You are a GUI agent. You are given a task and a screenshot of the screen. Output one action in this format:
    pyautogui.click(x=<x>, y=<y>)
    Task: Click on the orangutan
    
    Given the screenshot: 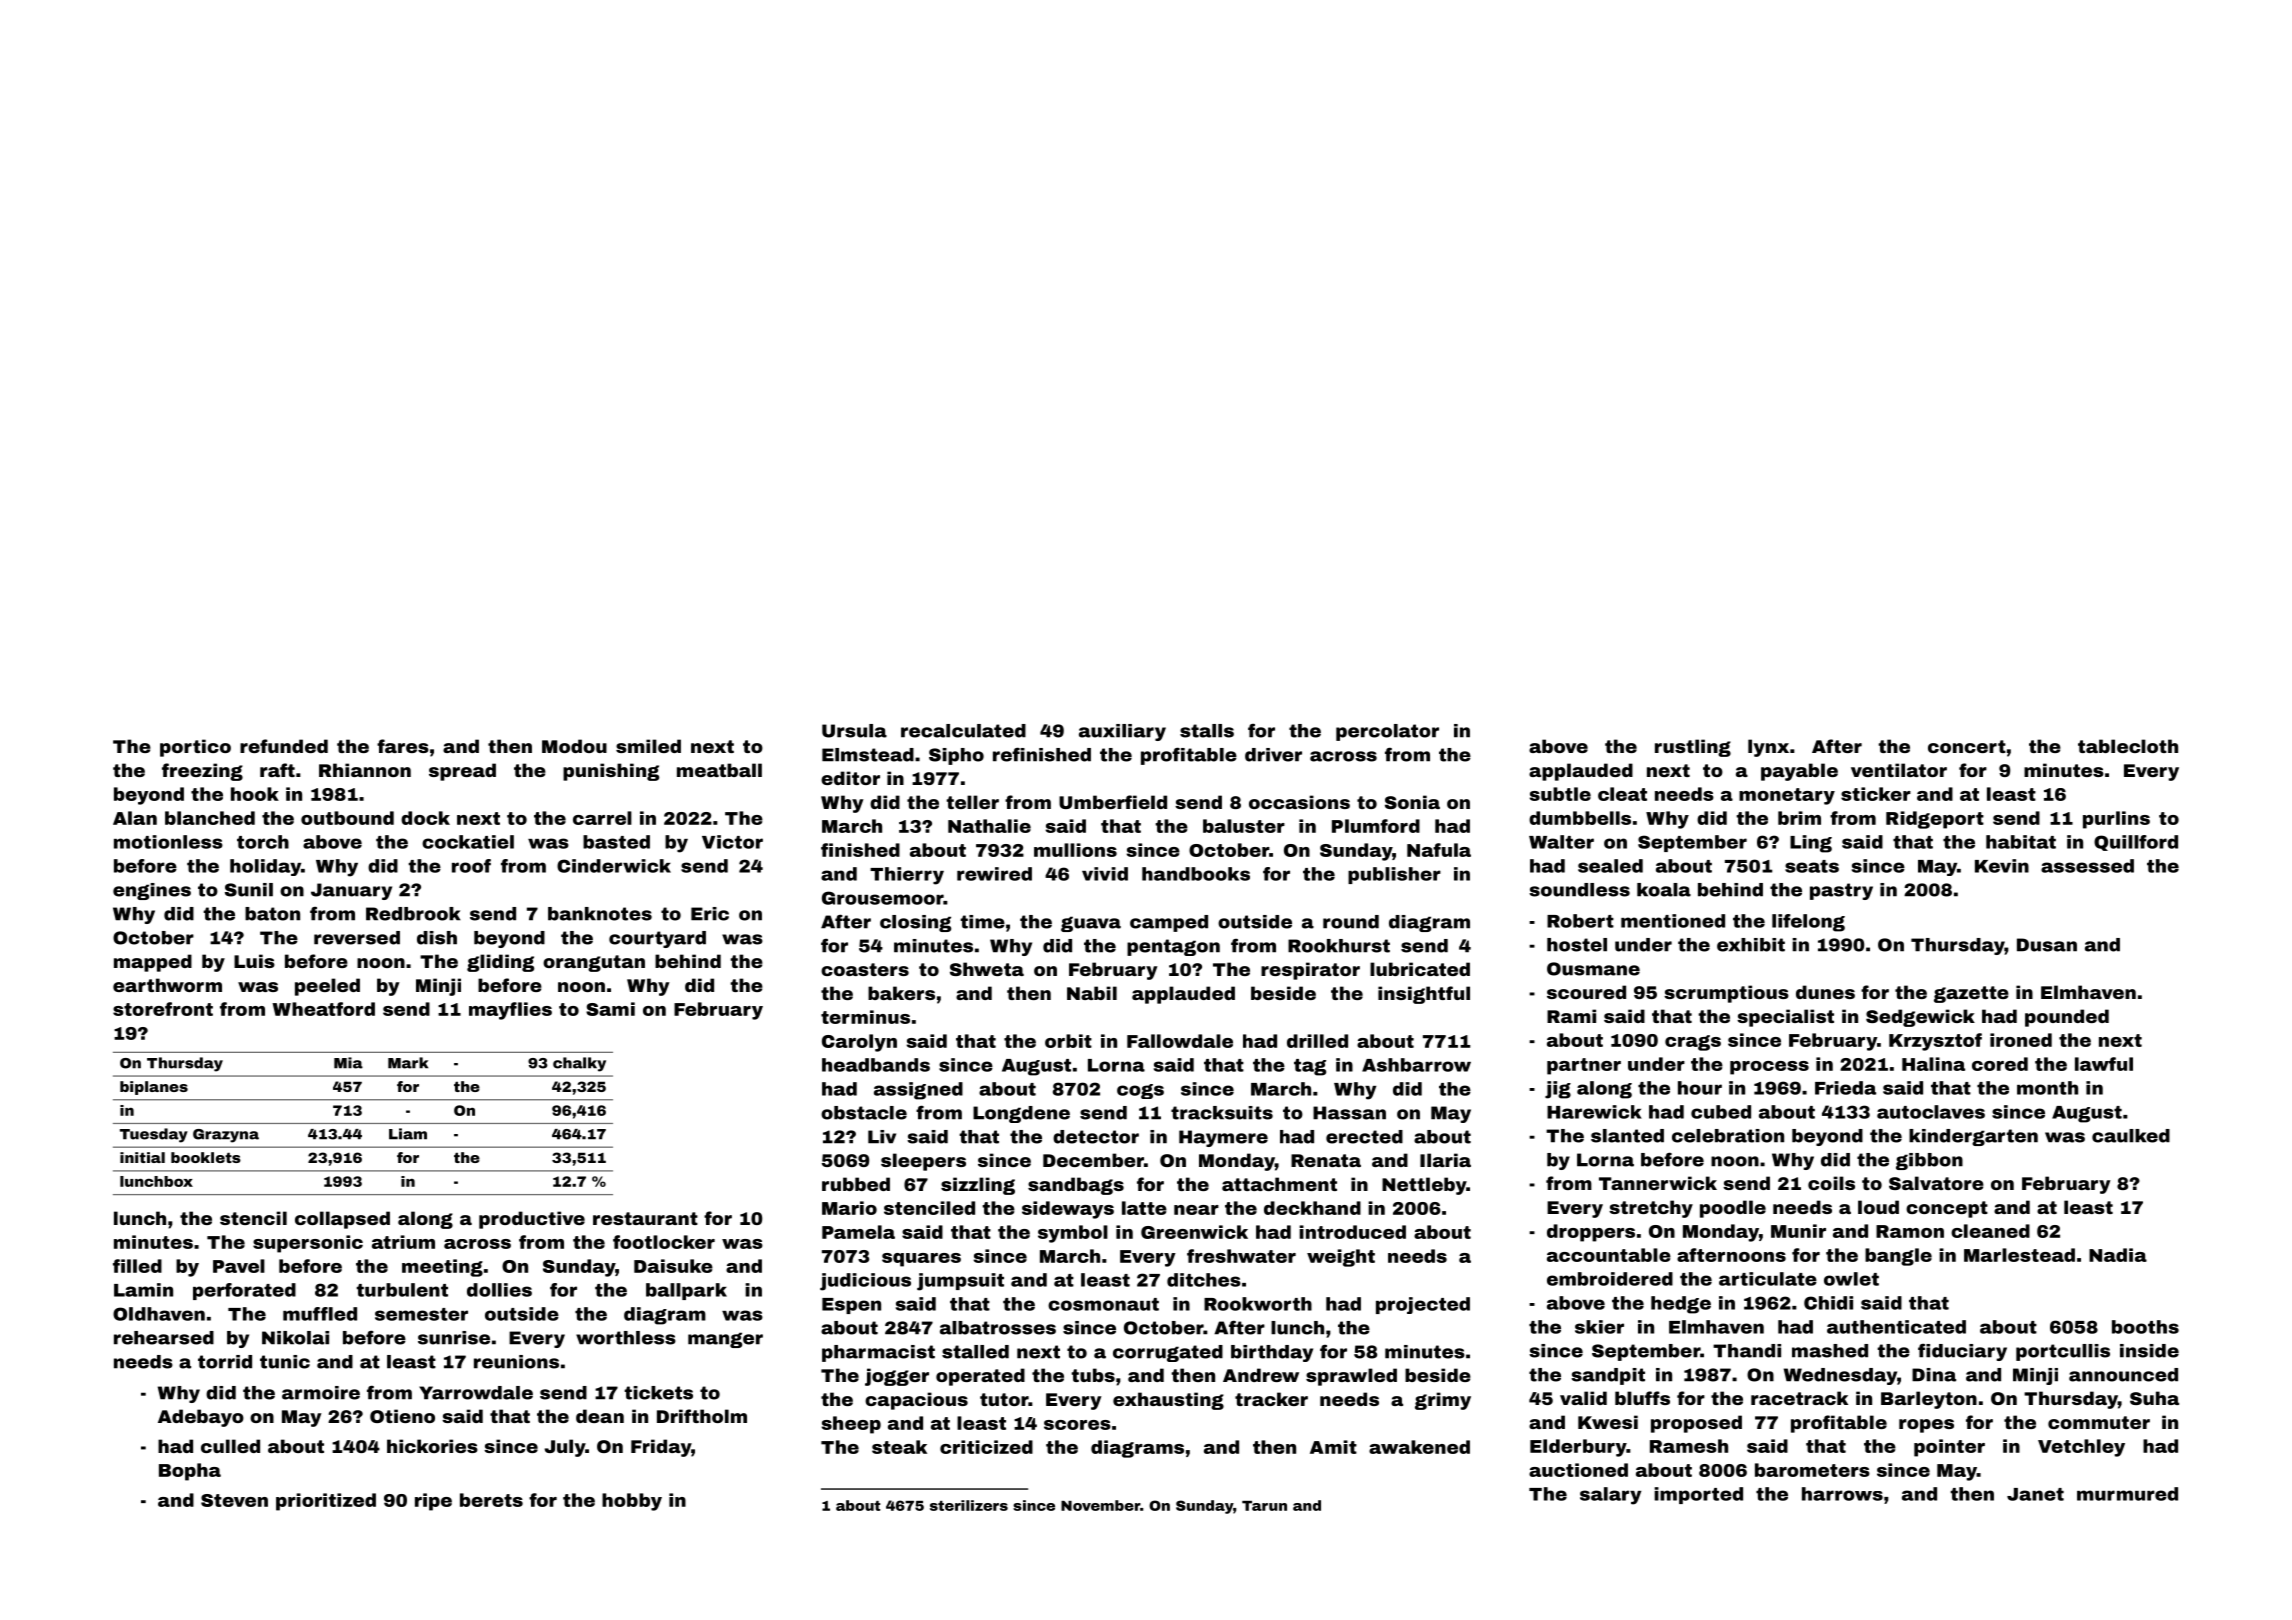 What is the action you would take?
    pyautogui.click(x=594, y=963)
